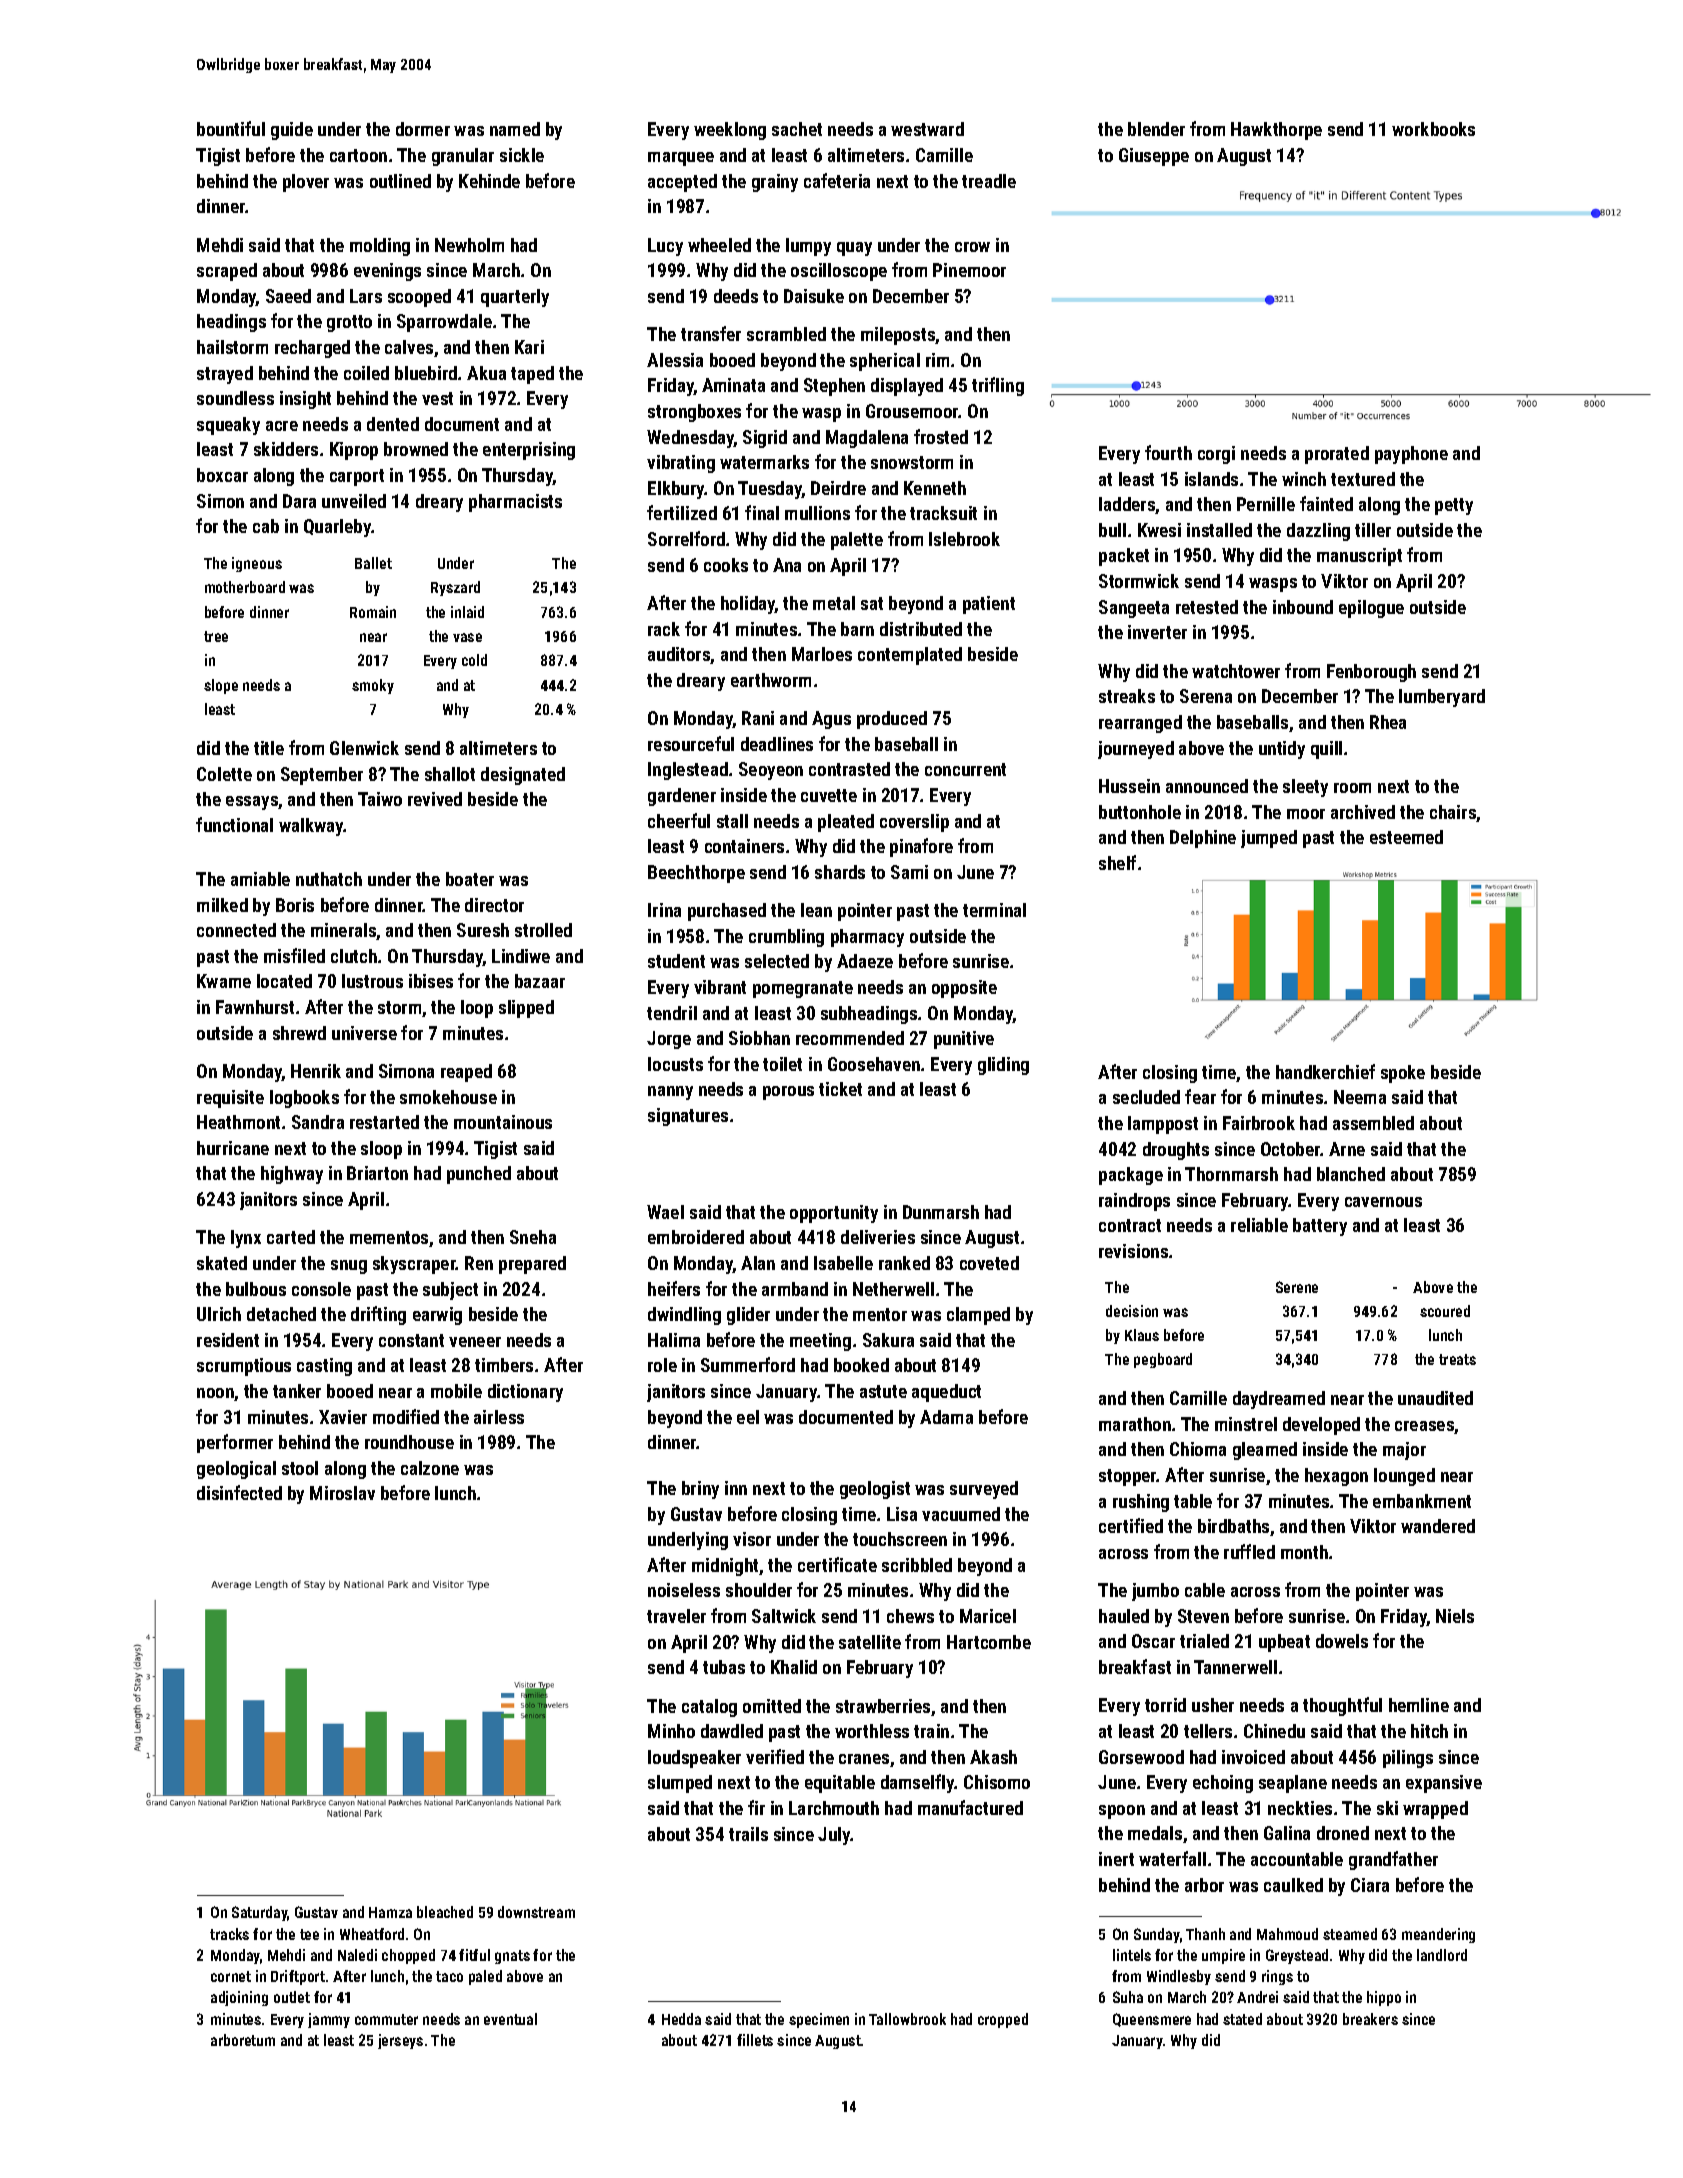  What do you see at coordinates (892, 720) in the document?
I see `produced` at bounding box center [892, 720].
